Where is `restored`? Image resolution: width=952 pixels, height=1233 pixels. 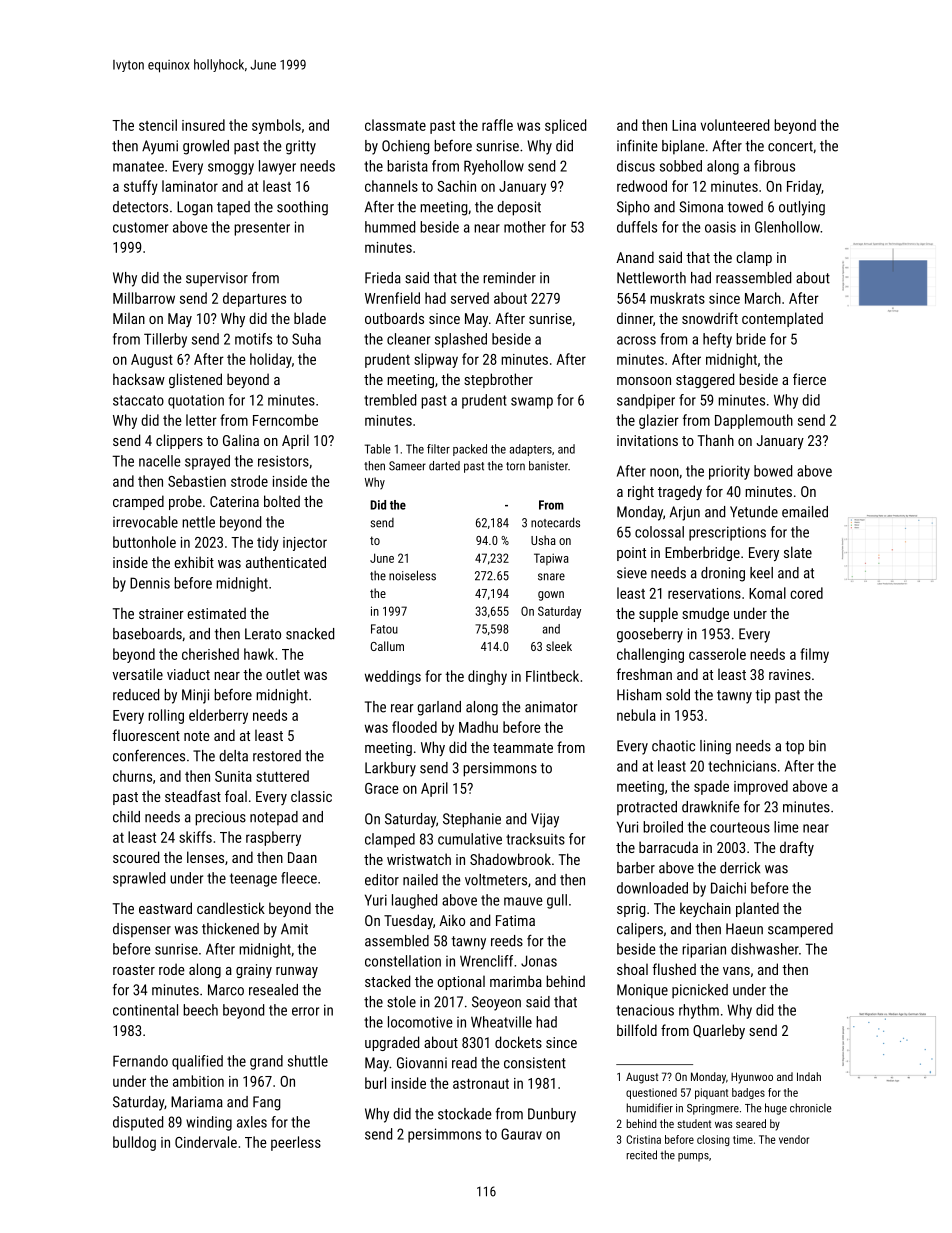
restored is located at coordinates (277, 756).
